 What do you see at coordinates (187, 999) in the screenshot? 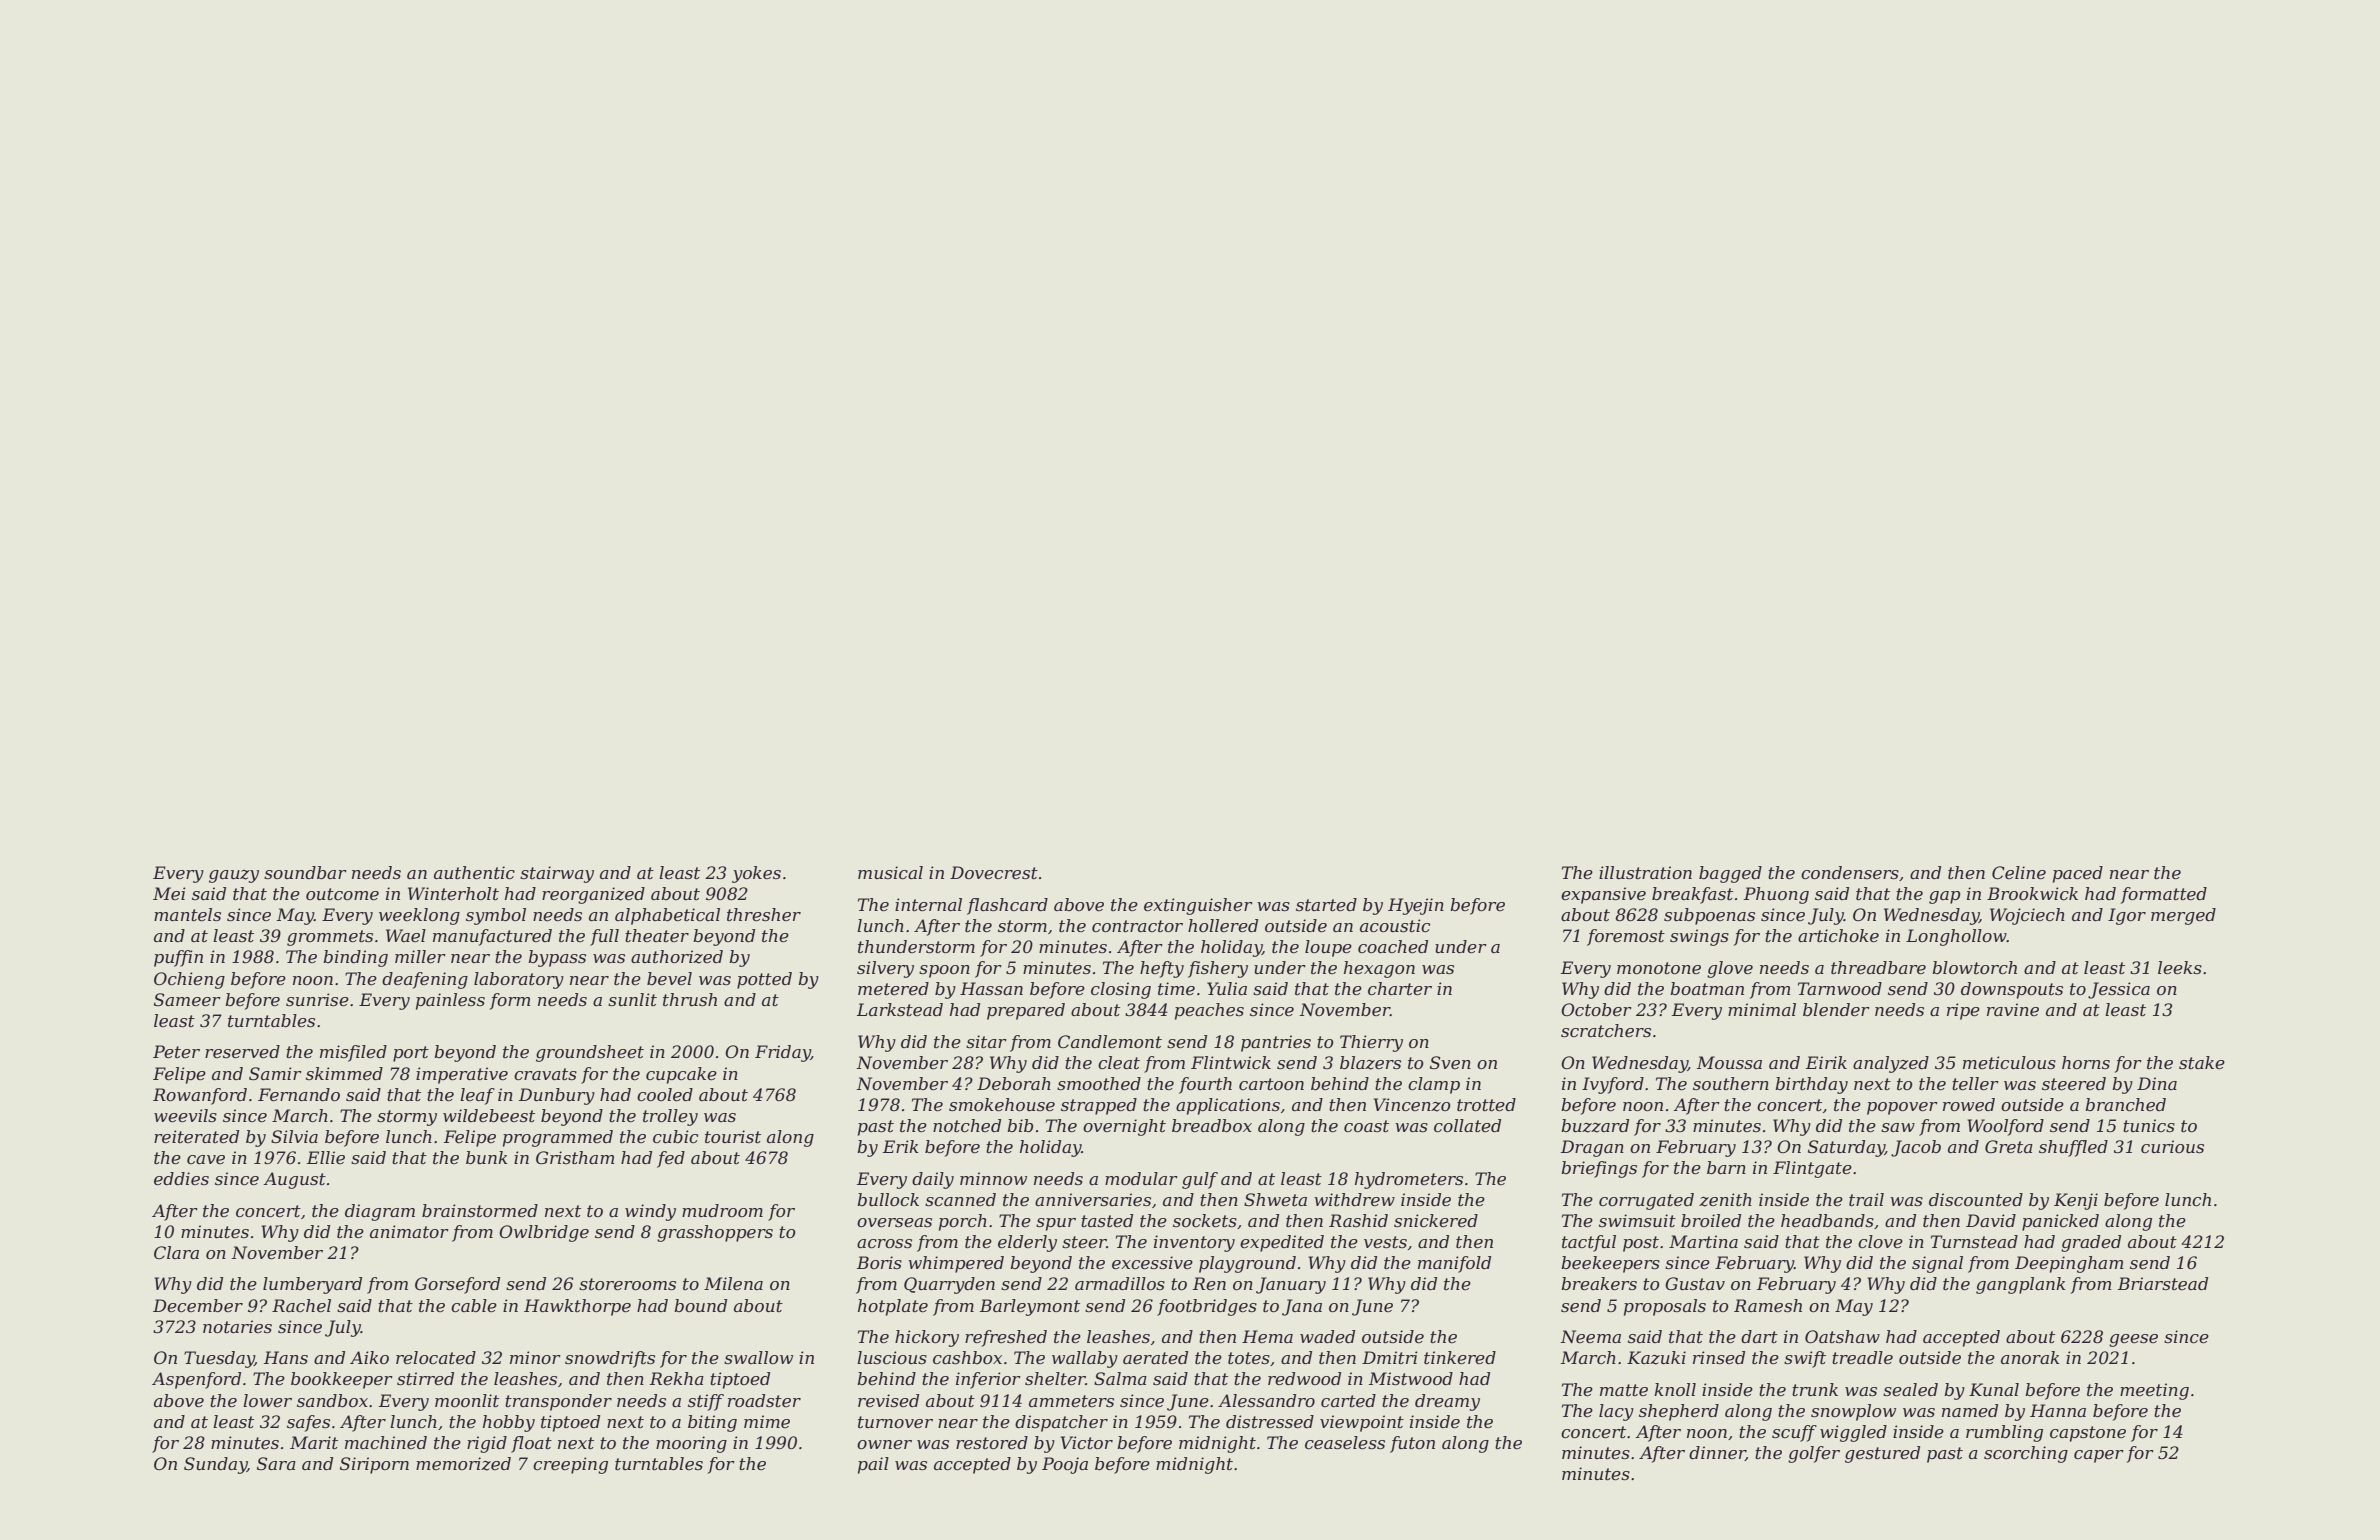
I see `Sameer` at bounding box center [187, 999].
